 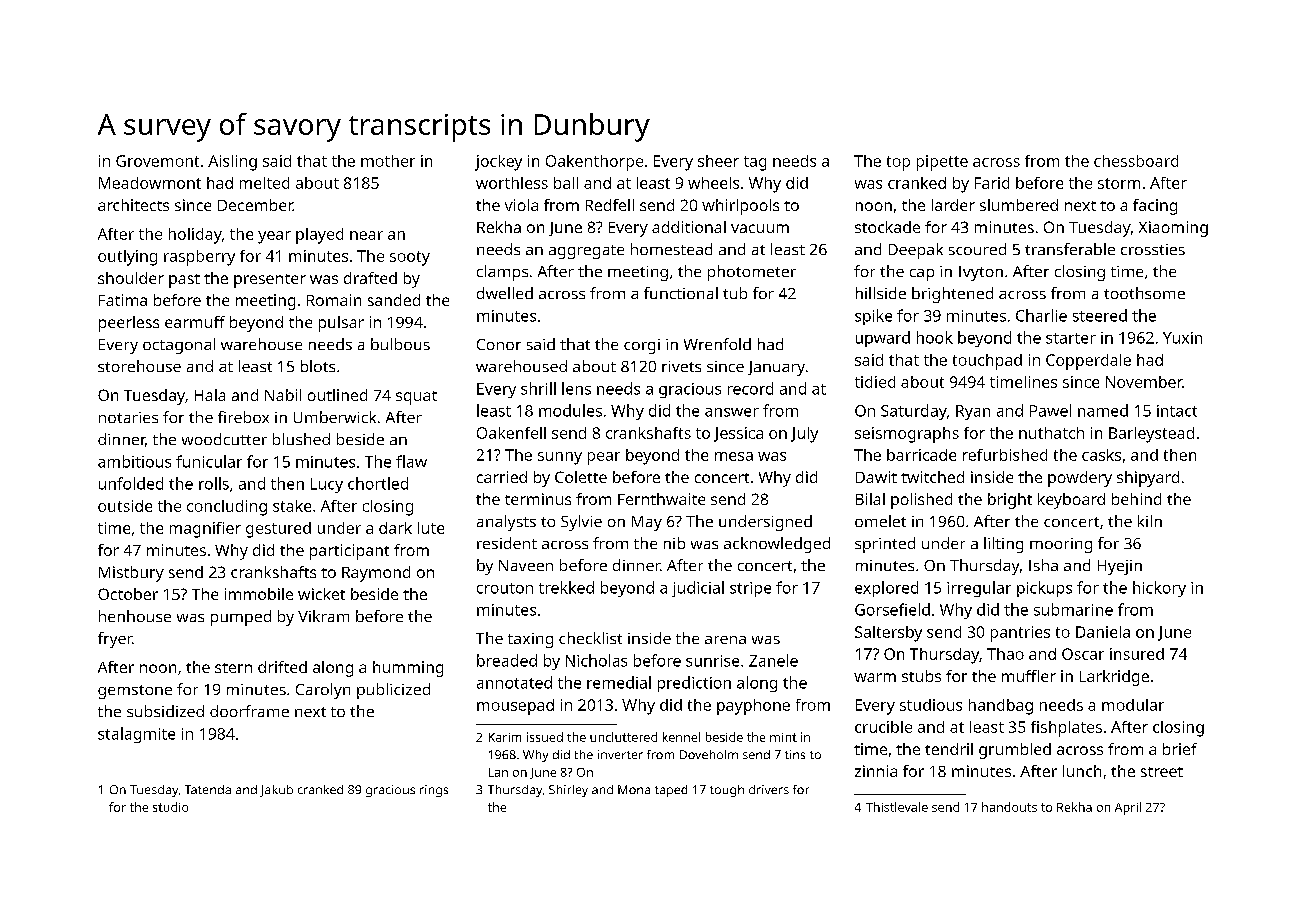 I want to click on warm, so click(x=875, y=677).
